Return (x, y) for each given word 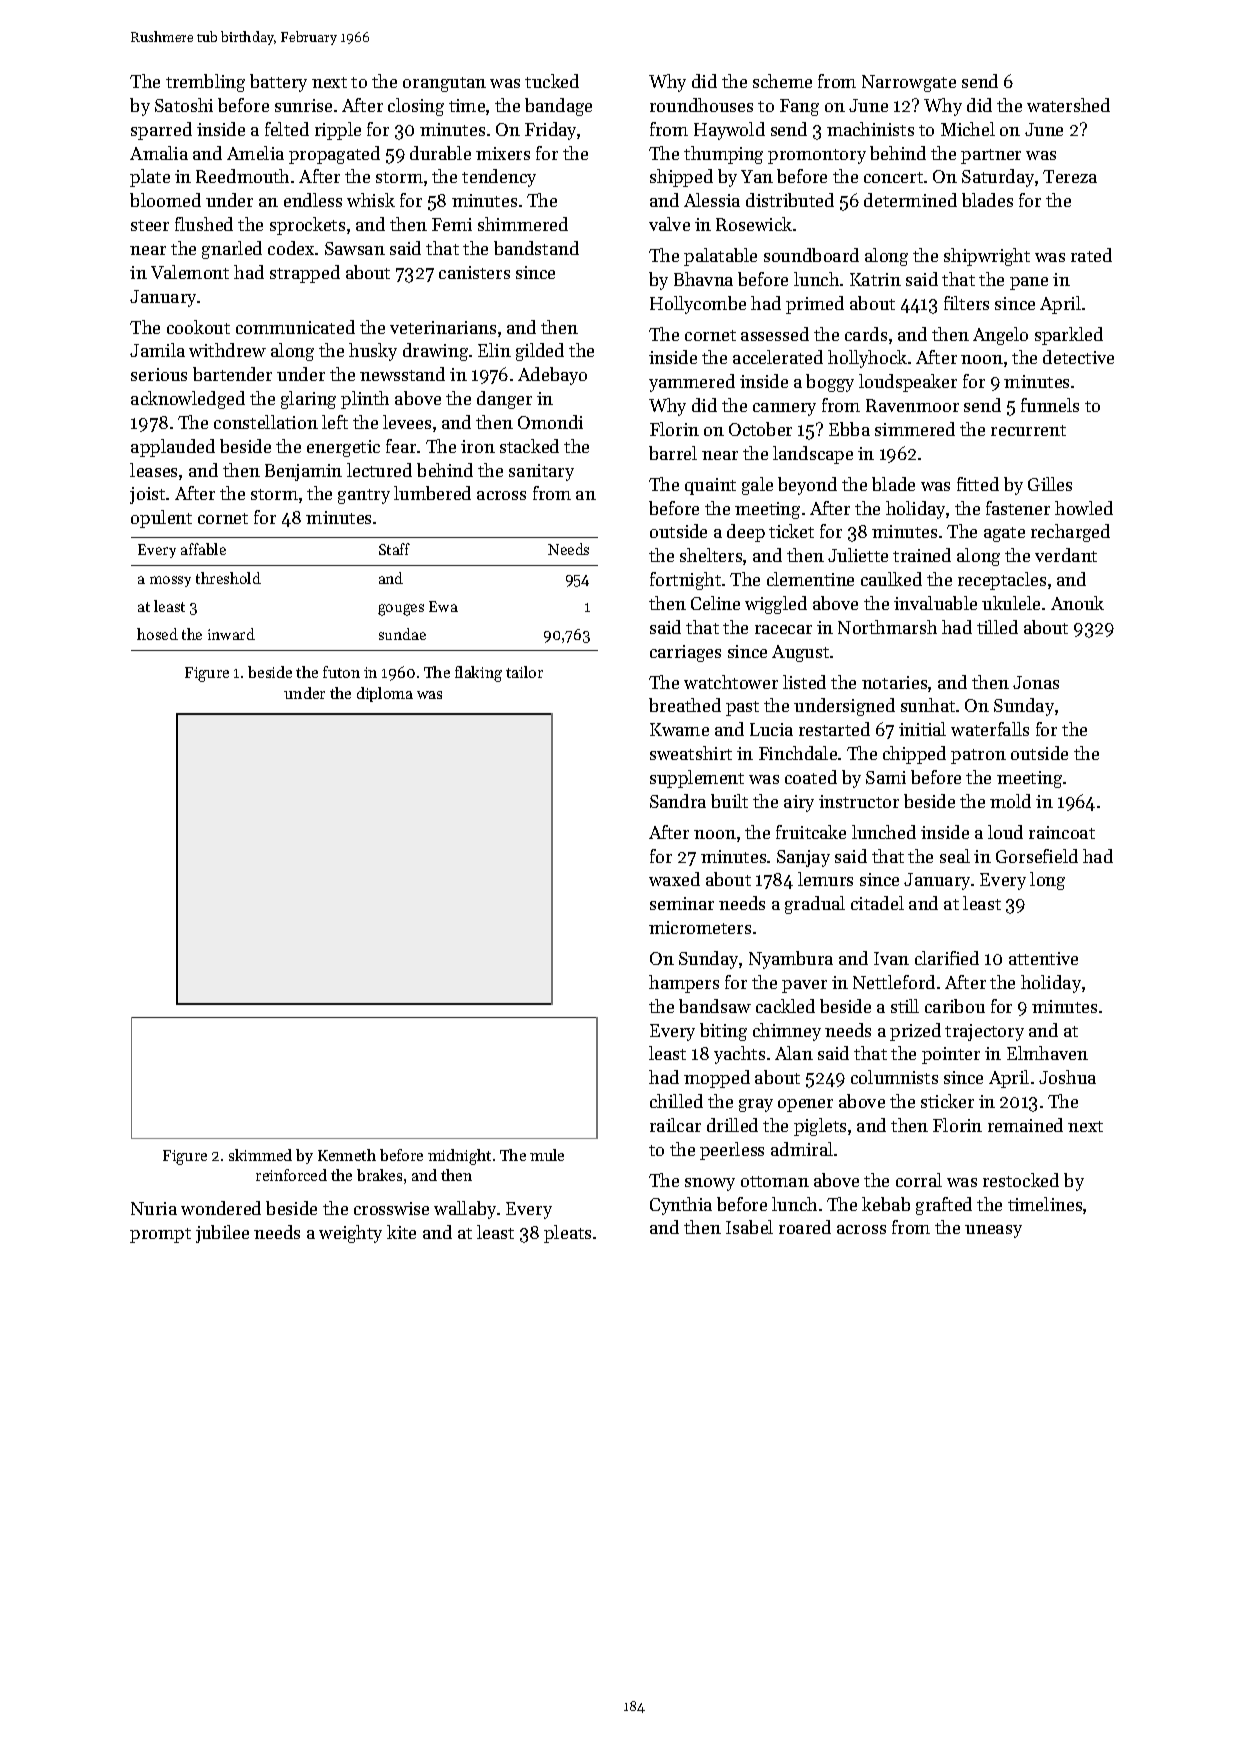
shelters (711, 555)
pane (1029, 283)
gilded (540, 352)
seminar (682, 903)
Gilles (1050, 484)
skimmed (260, 1155)
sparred (161, 131)
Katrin (875, 279)
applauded (173, 448)
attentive (1043, 958)
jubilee (222, 1234)
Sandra (678, 801)
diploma (385, 694)
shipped (681, 178)
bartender (232, 374)
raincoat (1062, 832)
